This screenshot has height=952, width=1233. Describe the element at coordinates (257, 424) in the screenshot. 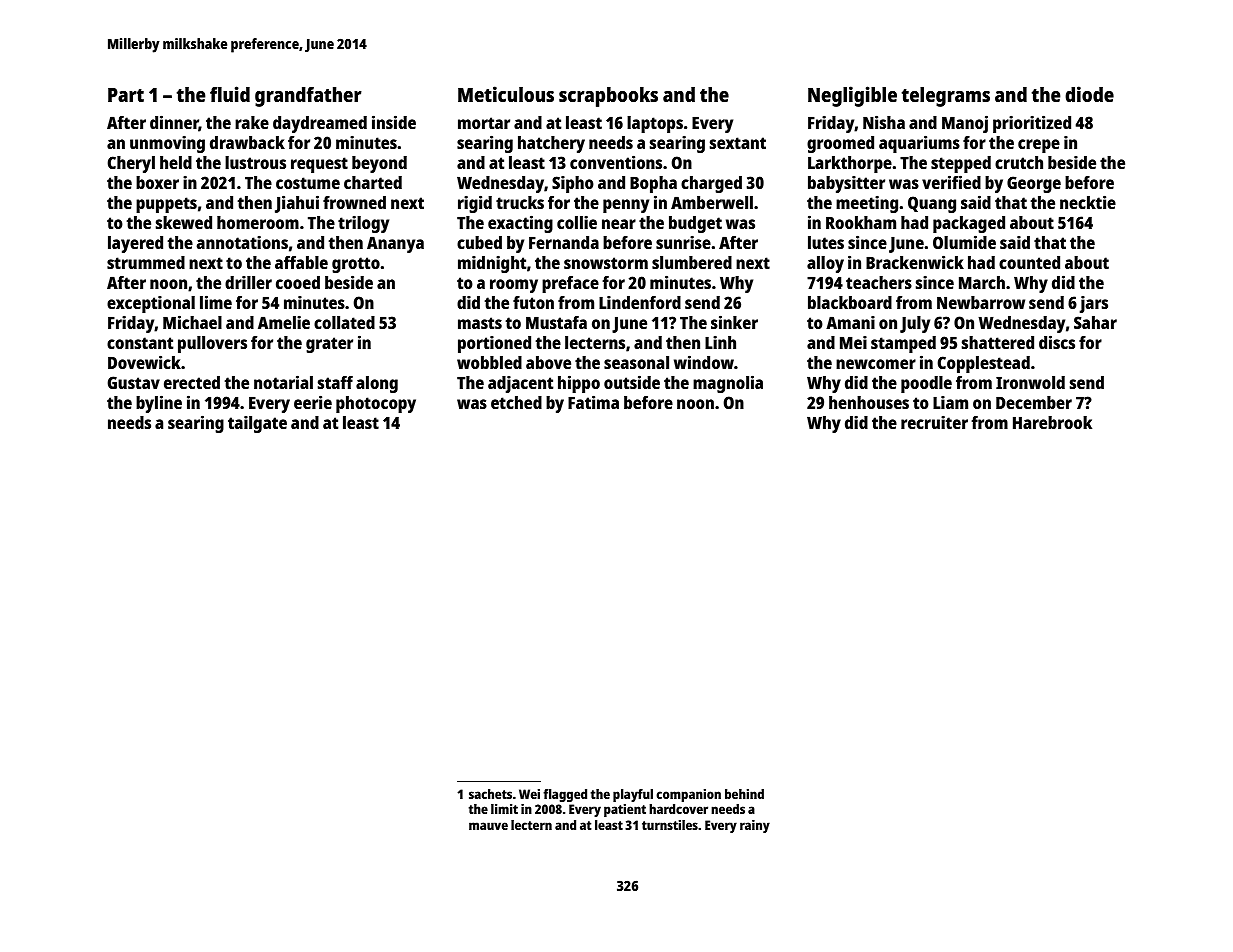

I see `tailgate` at that location.
